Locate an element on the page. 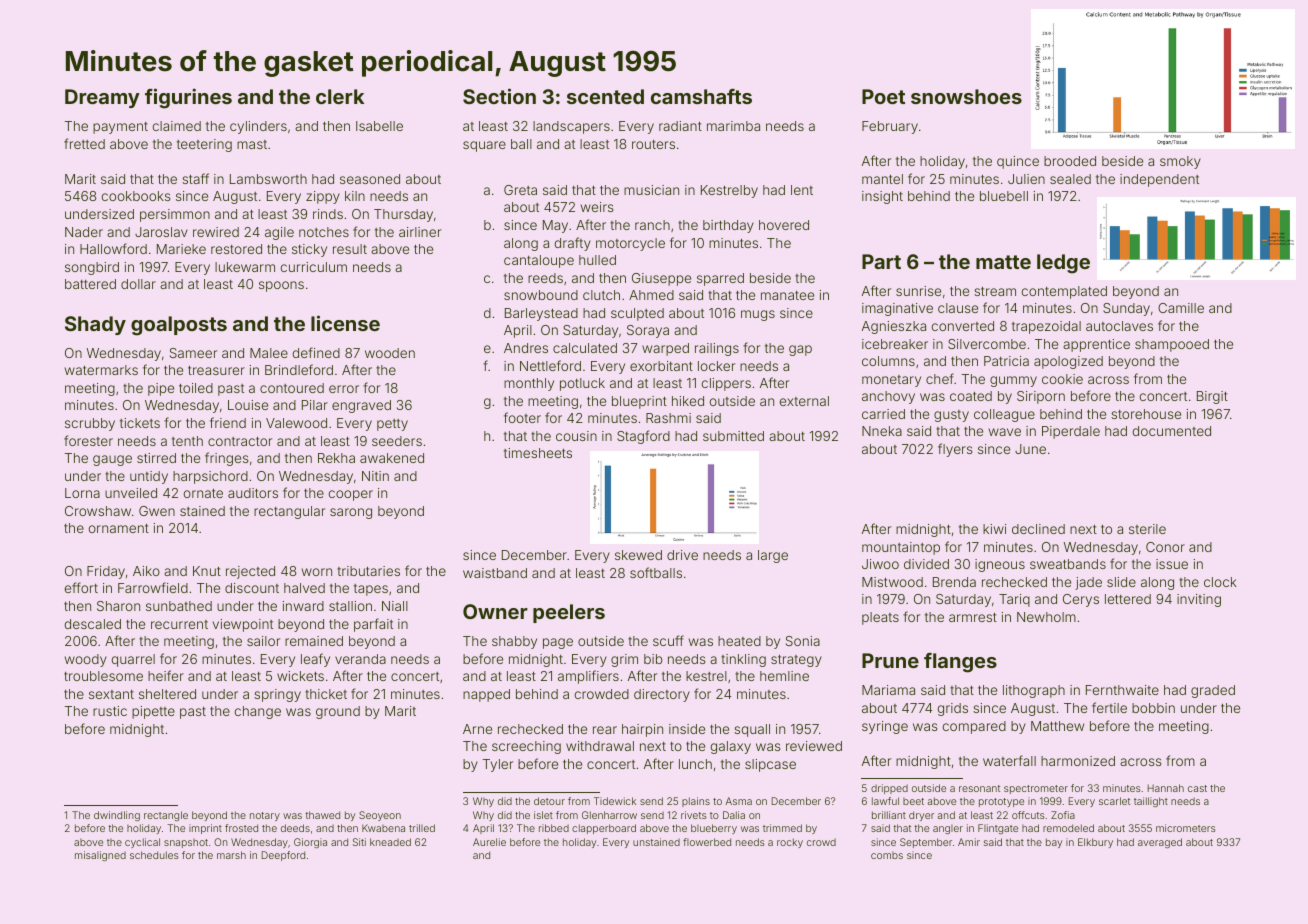 The image size is (1308, 924). declined is located at coordinates (1038, 529).
